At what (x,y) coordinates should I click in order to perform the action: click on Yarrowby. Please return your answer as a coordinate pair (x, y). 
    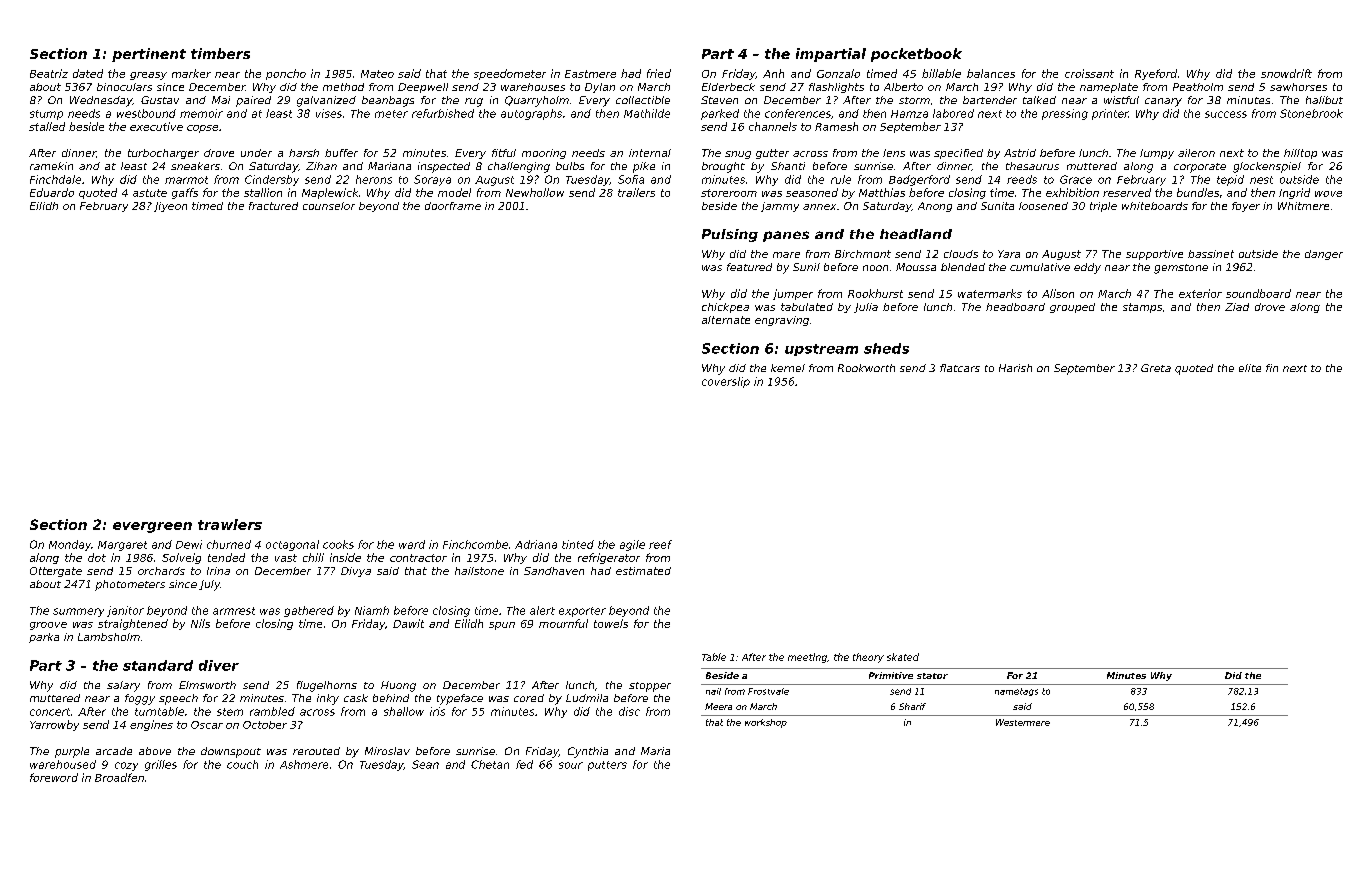
    Looking at the image, I should click on (54, 725).
